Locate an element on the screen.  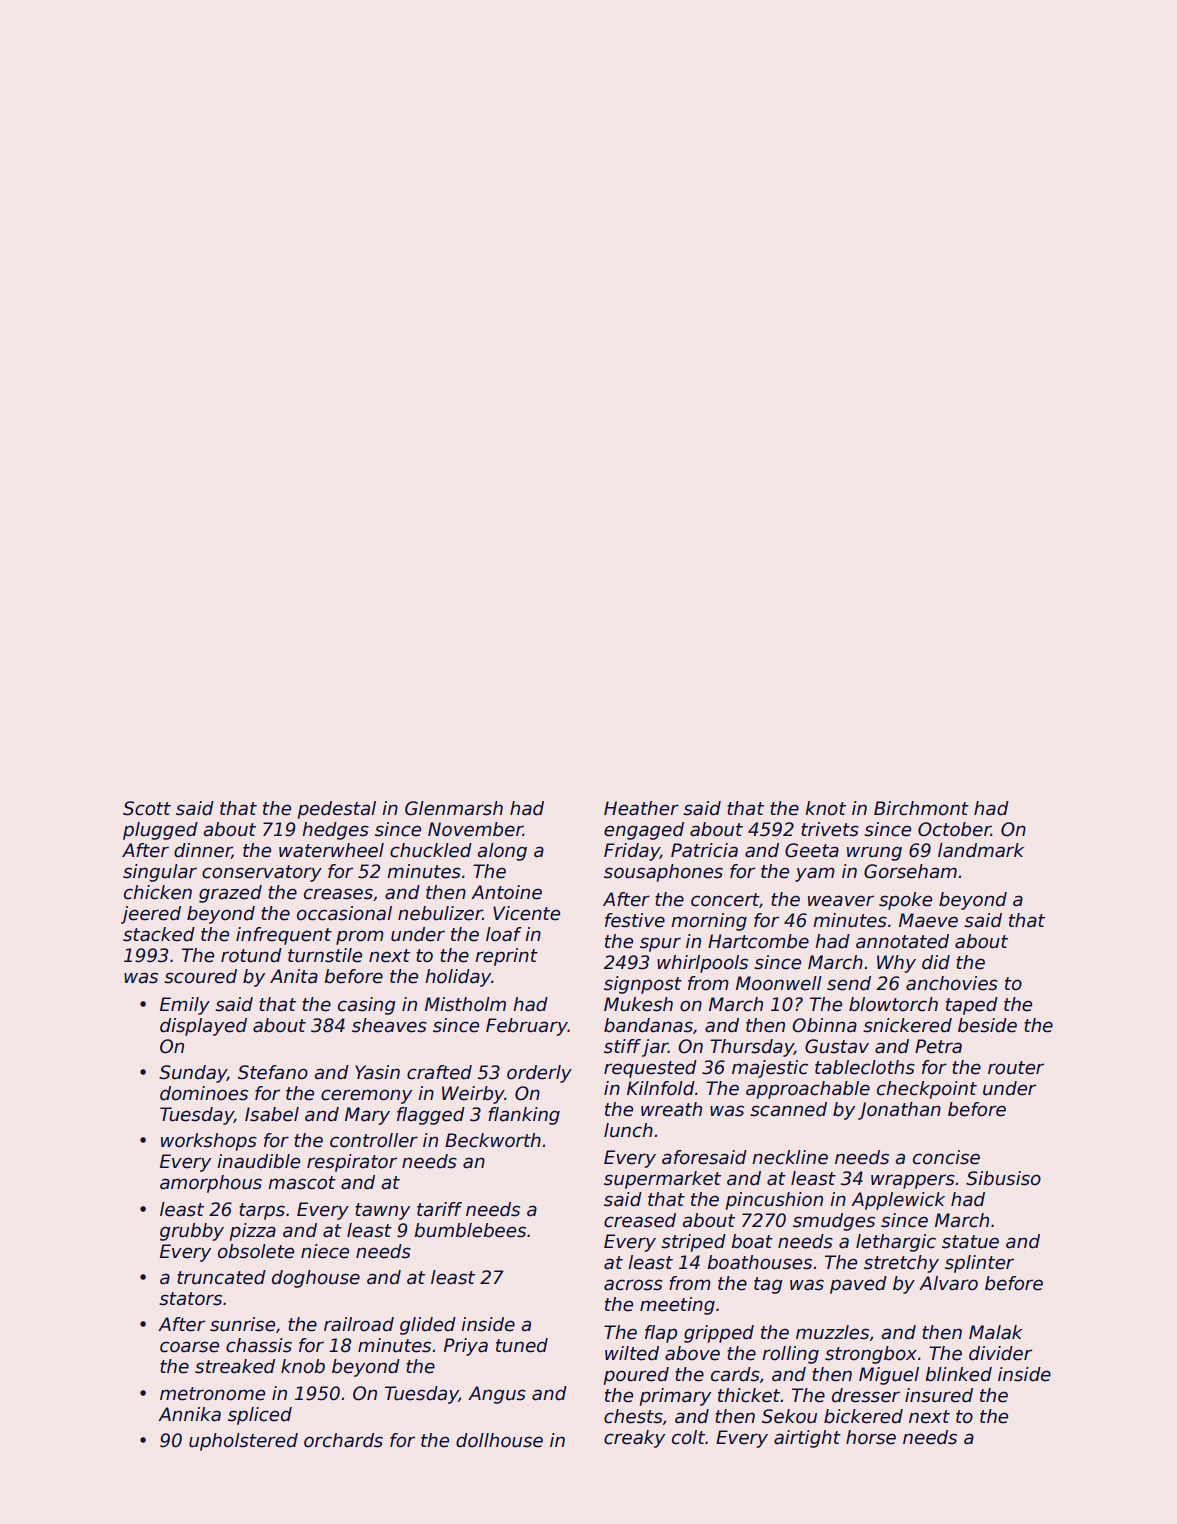
Priya is located at coordinates (466, 1347).
